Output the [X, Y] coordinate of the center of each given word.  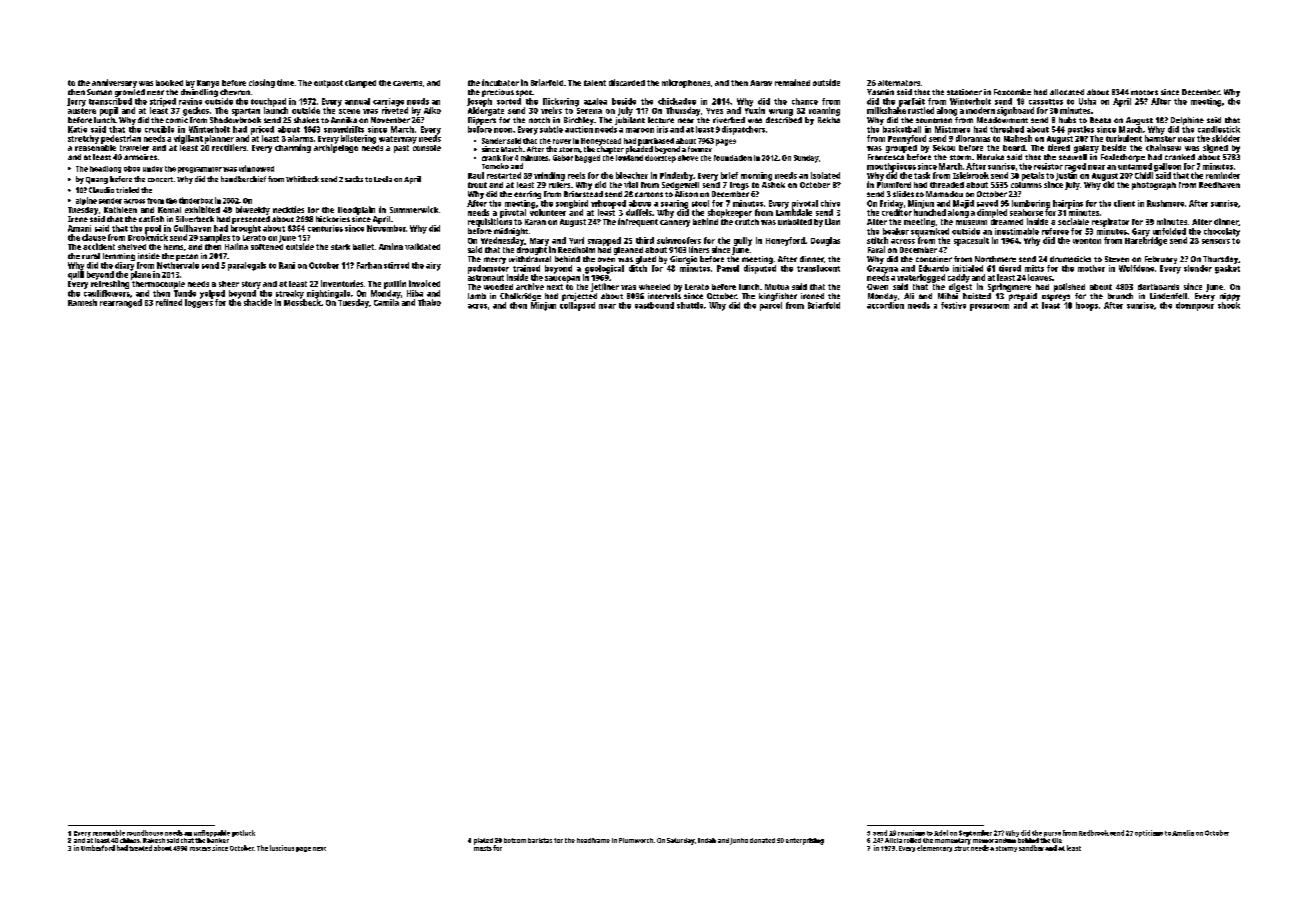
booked [169, 83]
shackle [258, 302]
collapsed [577, 306]
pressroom [989, 307]
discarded [627, 82]
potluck [243, 833]
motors [1144, 92]
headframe [593, 840]
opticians [1149, 833]
